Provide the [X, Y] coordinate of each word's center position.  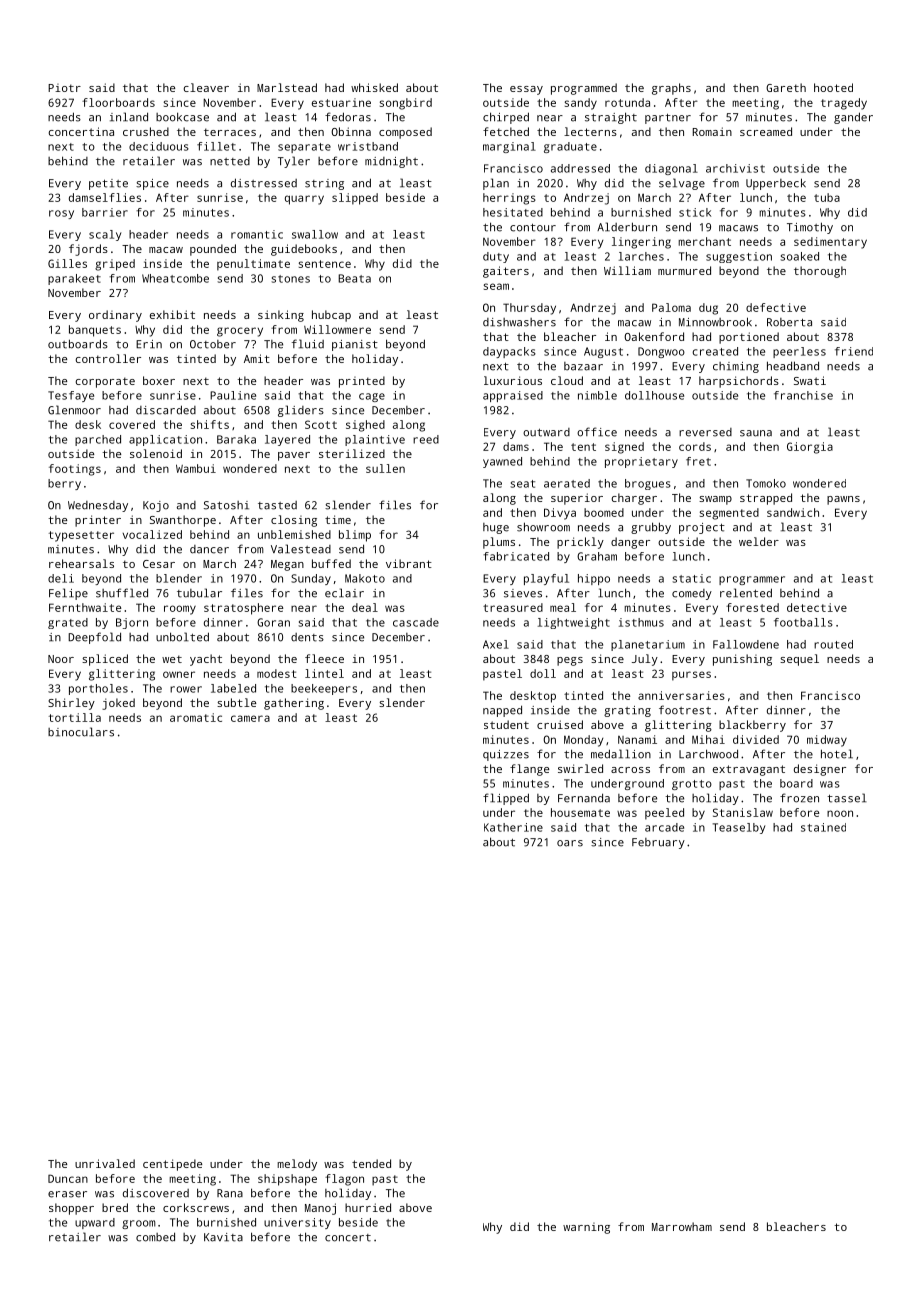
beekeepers [324, 689]
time [338, 519]
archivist [735, 168]
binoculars [81, 732]
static [692, 578]
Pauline [233, 395]
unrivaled [105, 1163]
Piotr [64, 88]
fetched [506, 131]
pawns [843, 500]
